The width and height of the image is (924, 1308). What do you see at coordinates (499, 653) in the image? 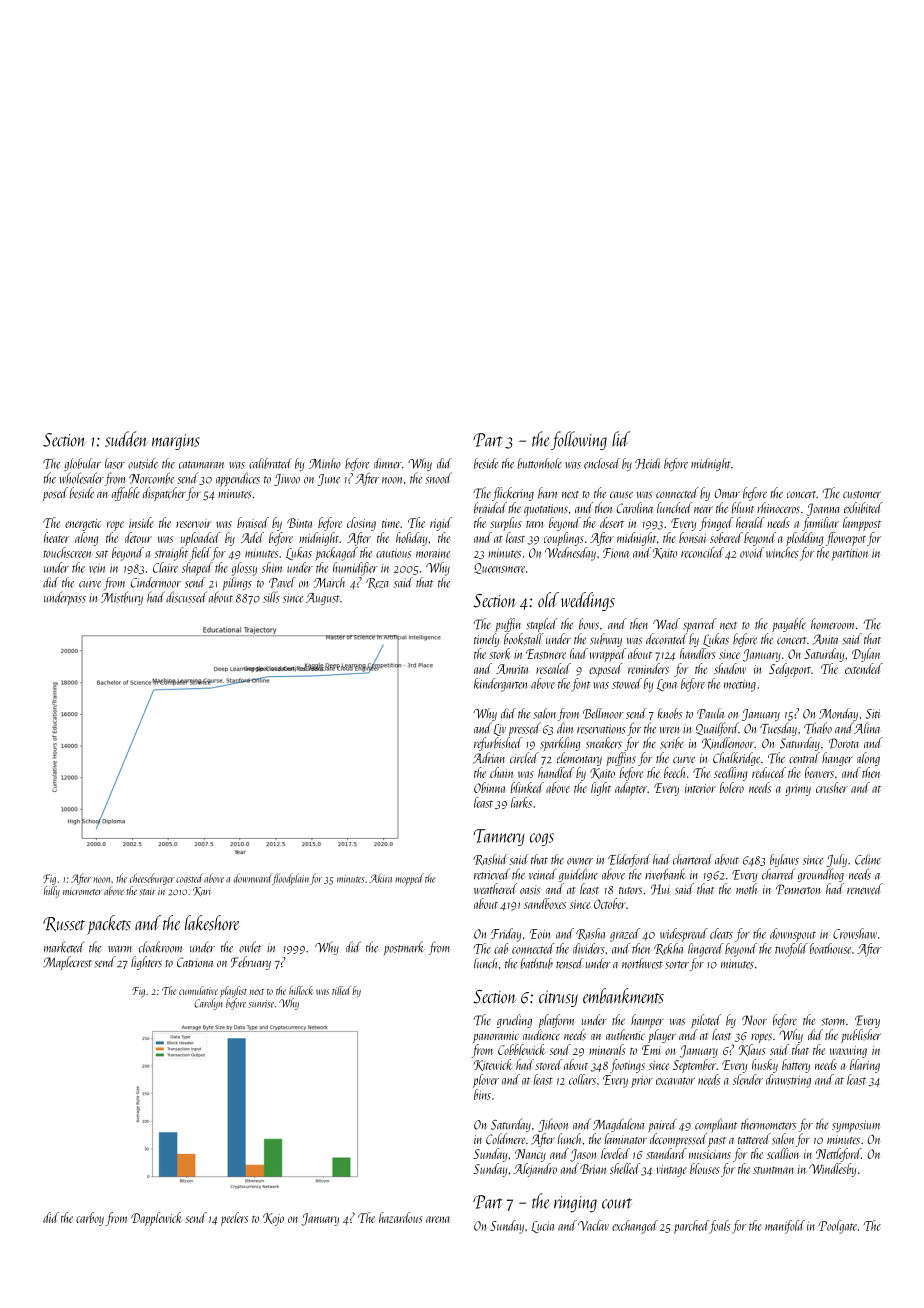
I see `stork` at bounding box center [499, 653].
